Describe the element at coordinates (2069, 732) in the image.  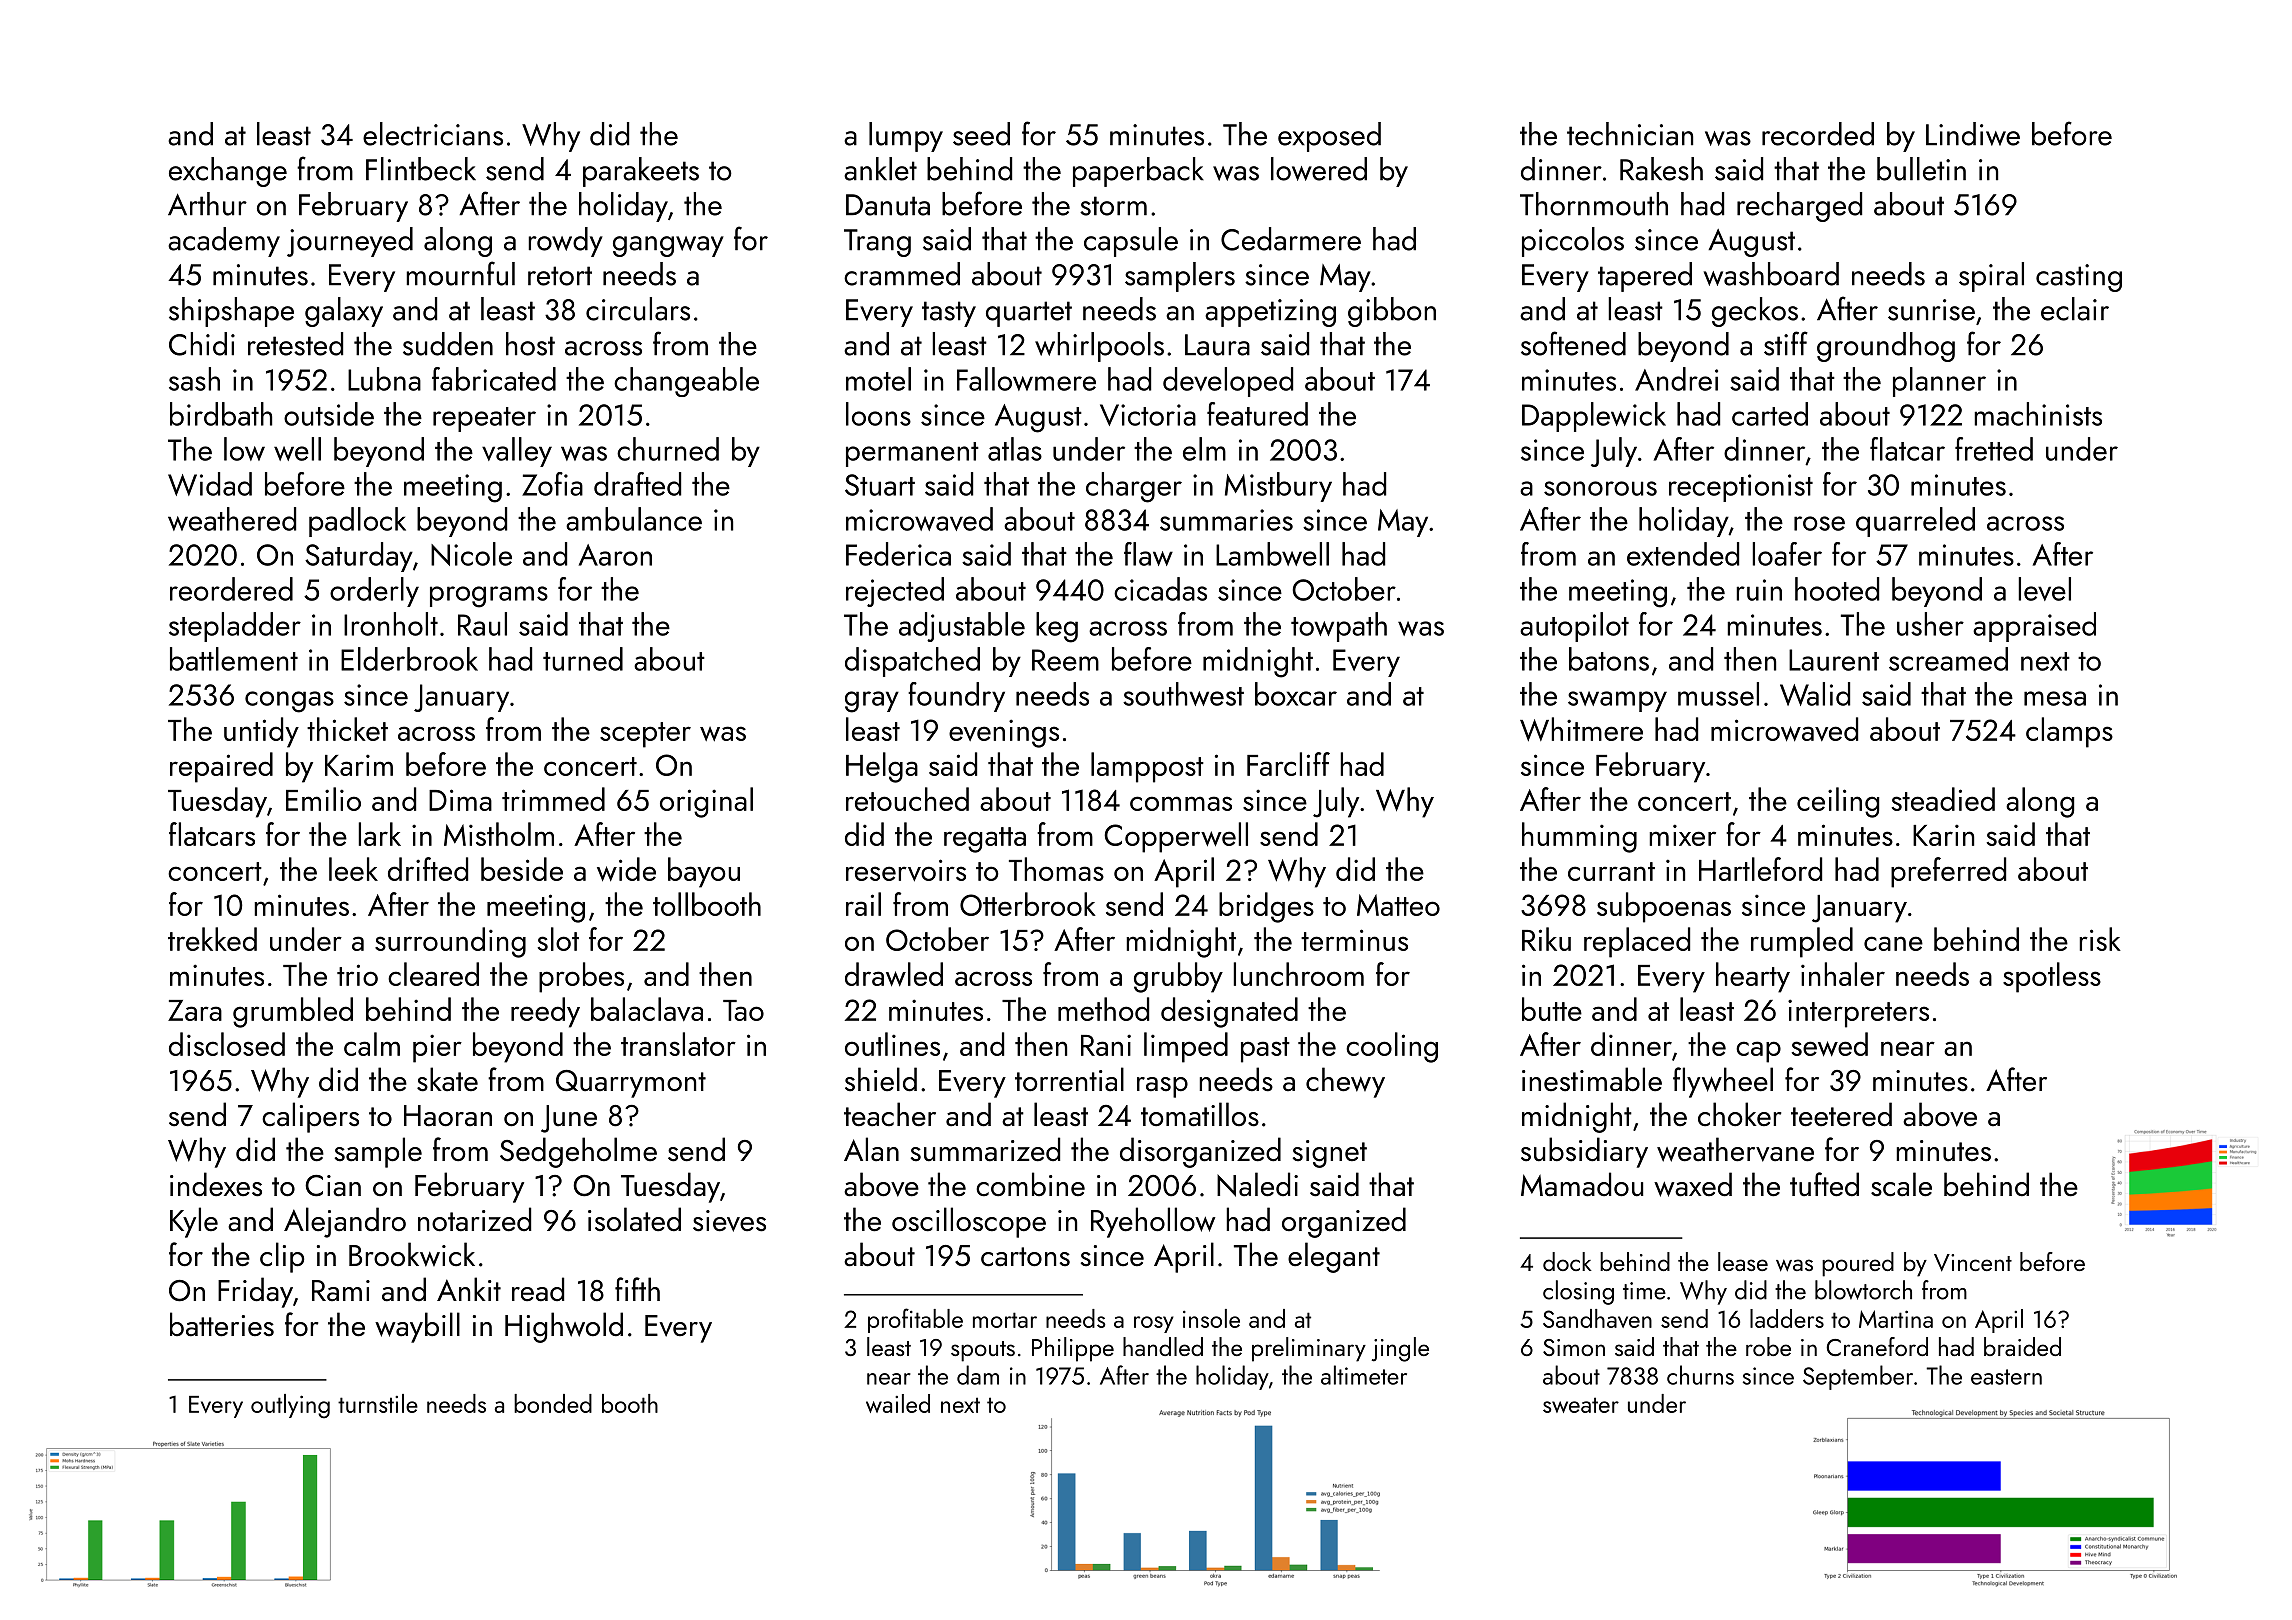
I see `clamps` at that location.
